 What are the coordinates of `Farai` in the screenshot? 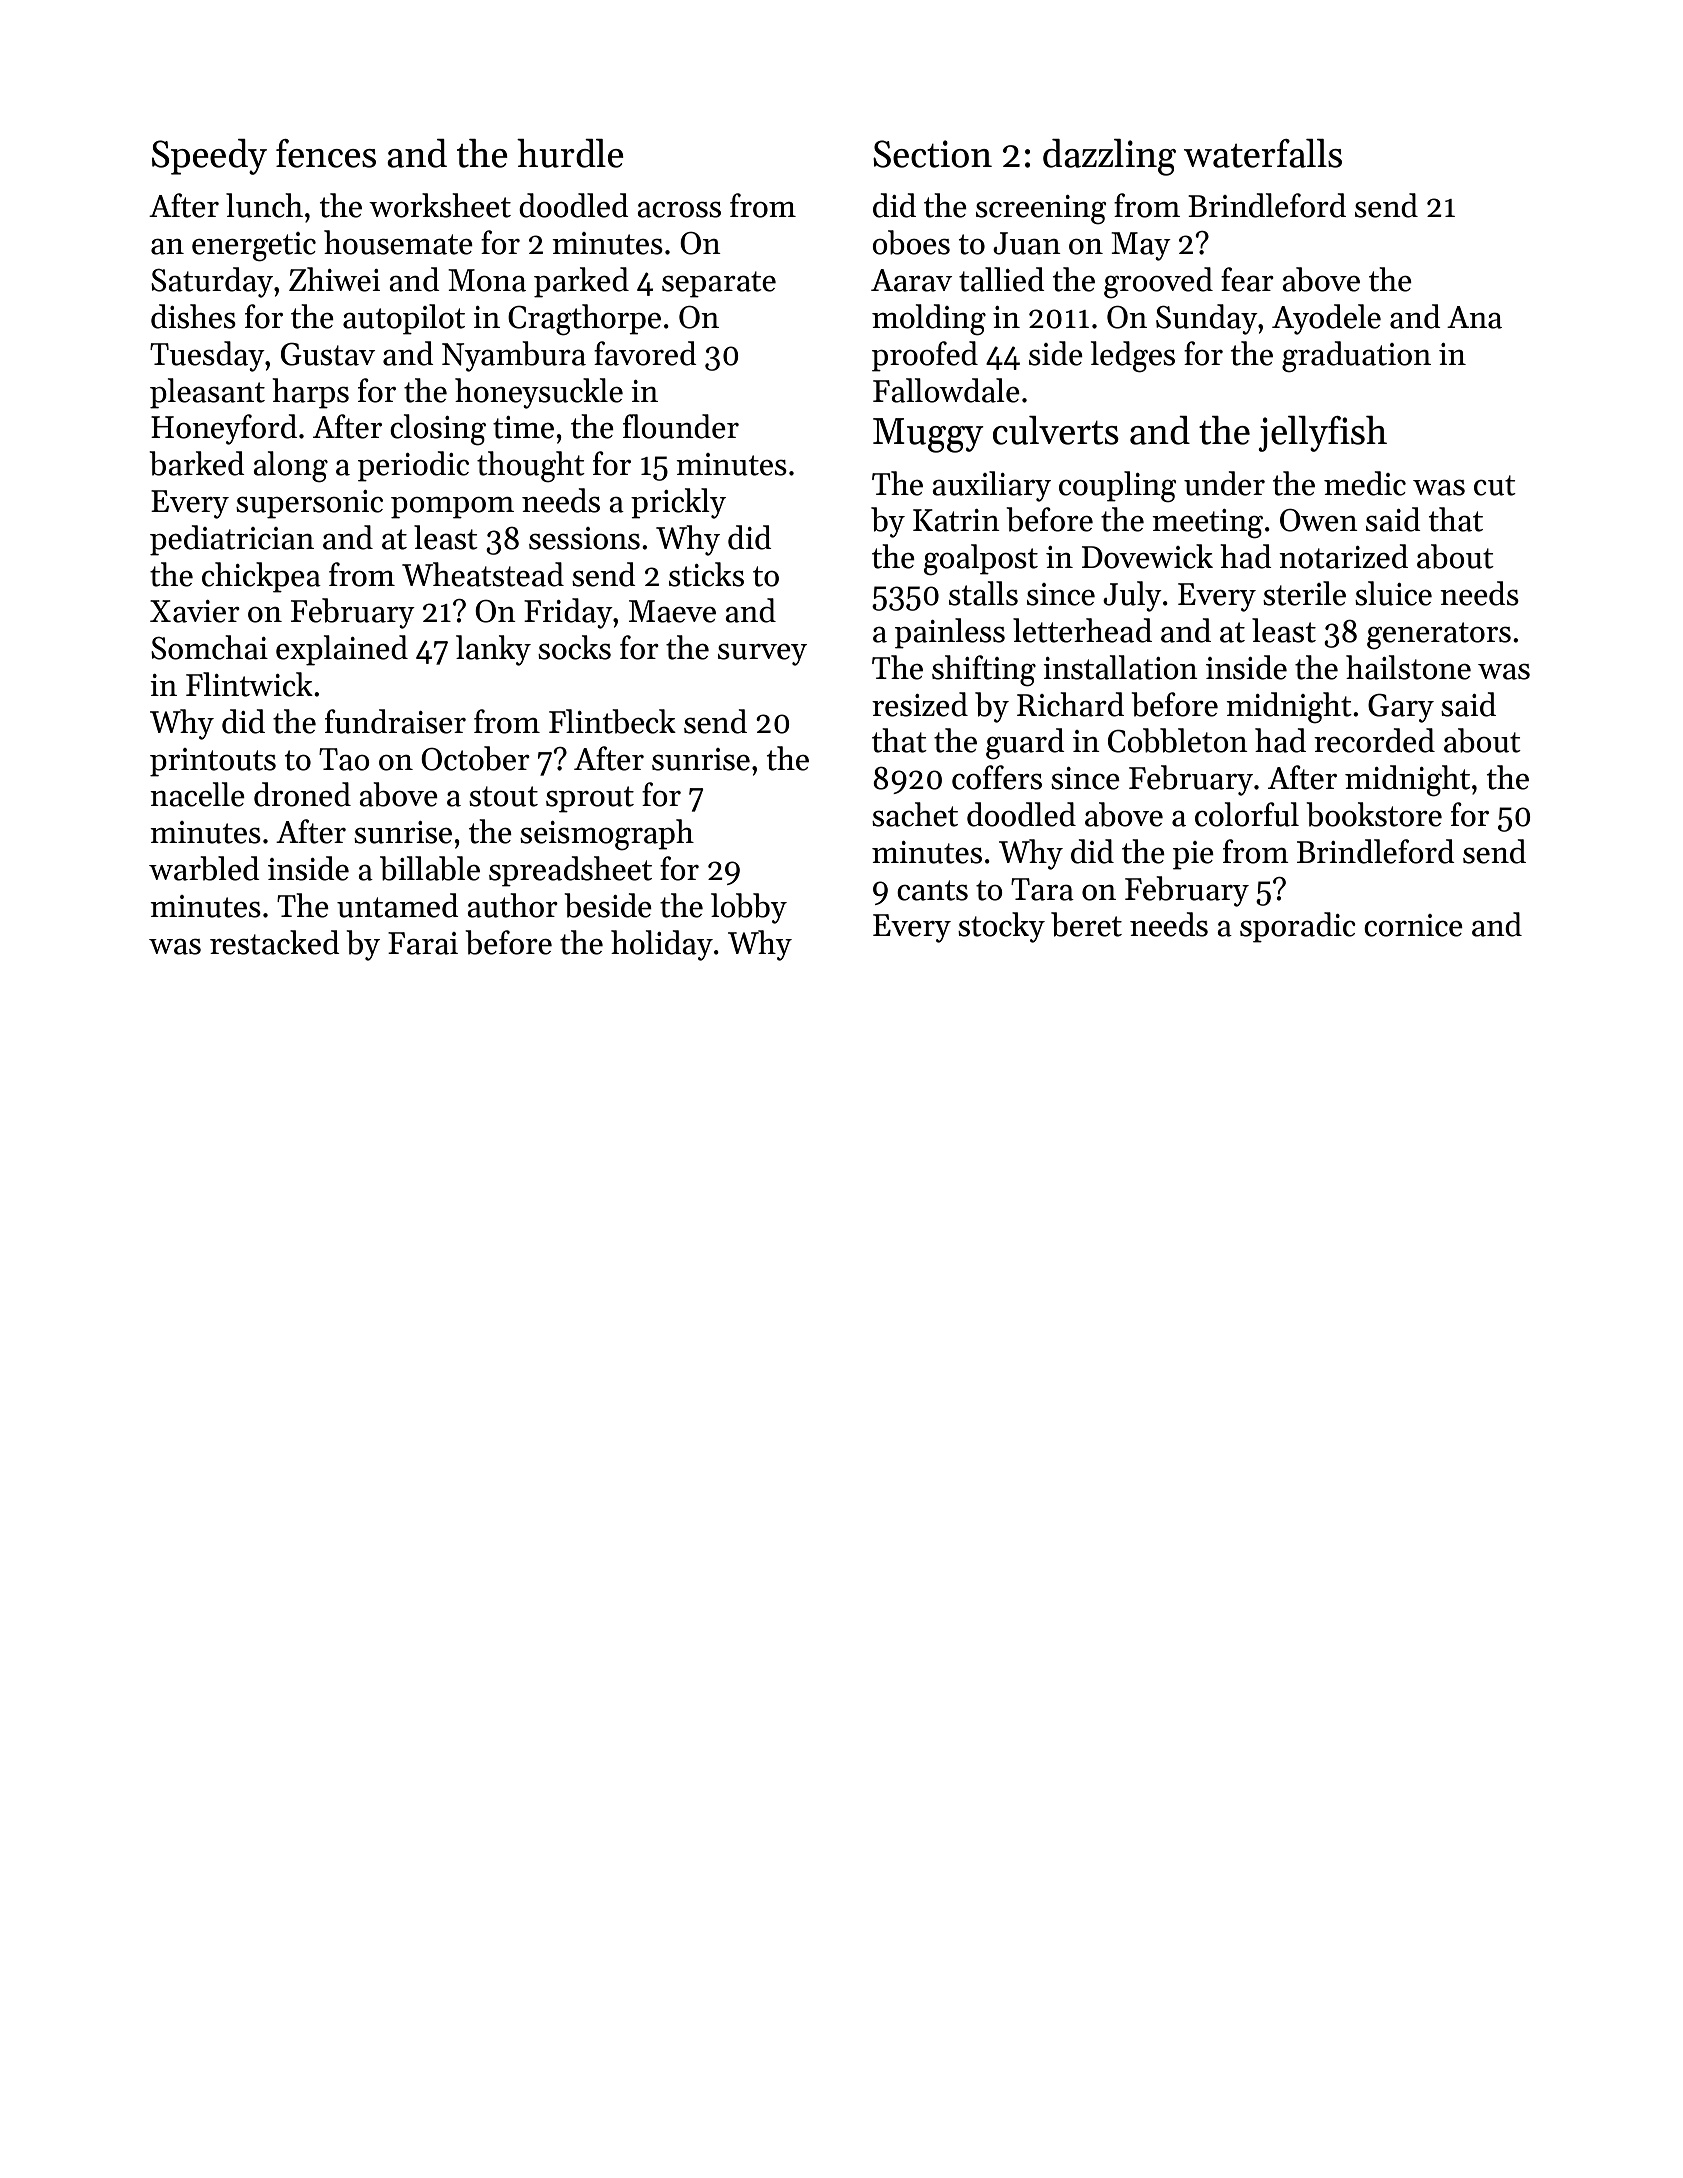 It's located at (423, 943).
